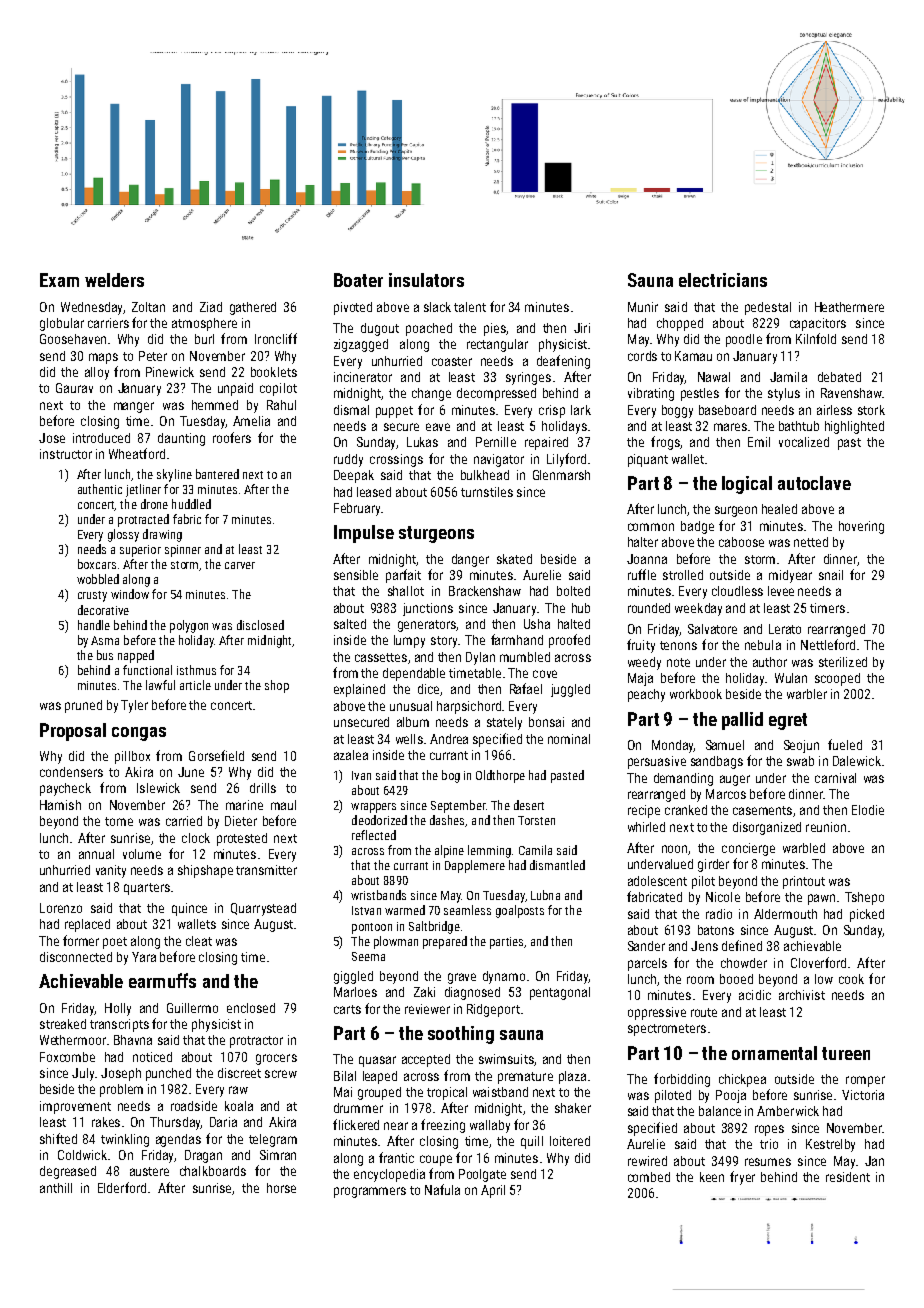  Describe the element at coordinates (56, 1188) in the document. I see `anthill` at that location.
